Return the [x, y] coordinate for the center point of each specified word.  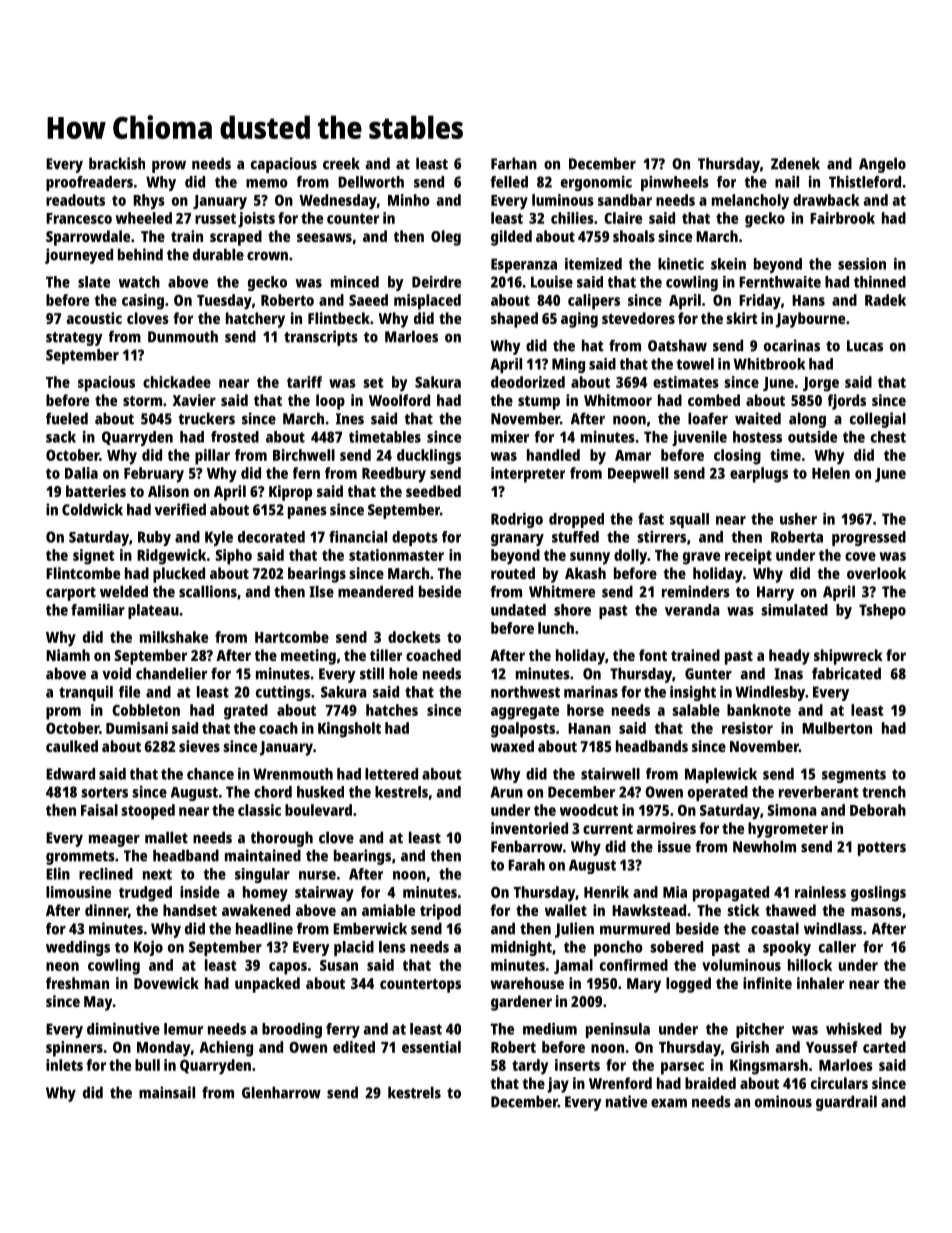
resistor [747, 728]
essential [431, 1047]
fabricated [846, 673]
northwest [525, 692]
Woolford [399, 400]
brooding [292, 1030]
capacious [284, 165]
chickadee [177, 382]
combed [714, 400]
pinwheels [675, 183]
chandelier [171, 673]
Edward [70, 774]
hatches [392, 710]
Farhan [514, 163]
